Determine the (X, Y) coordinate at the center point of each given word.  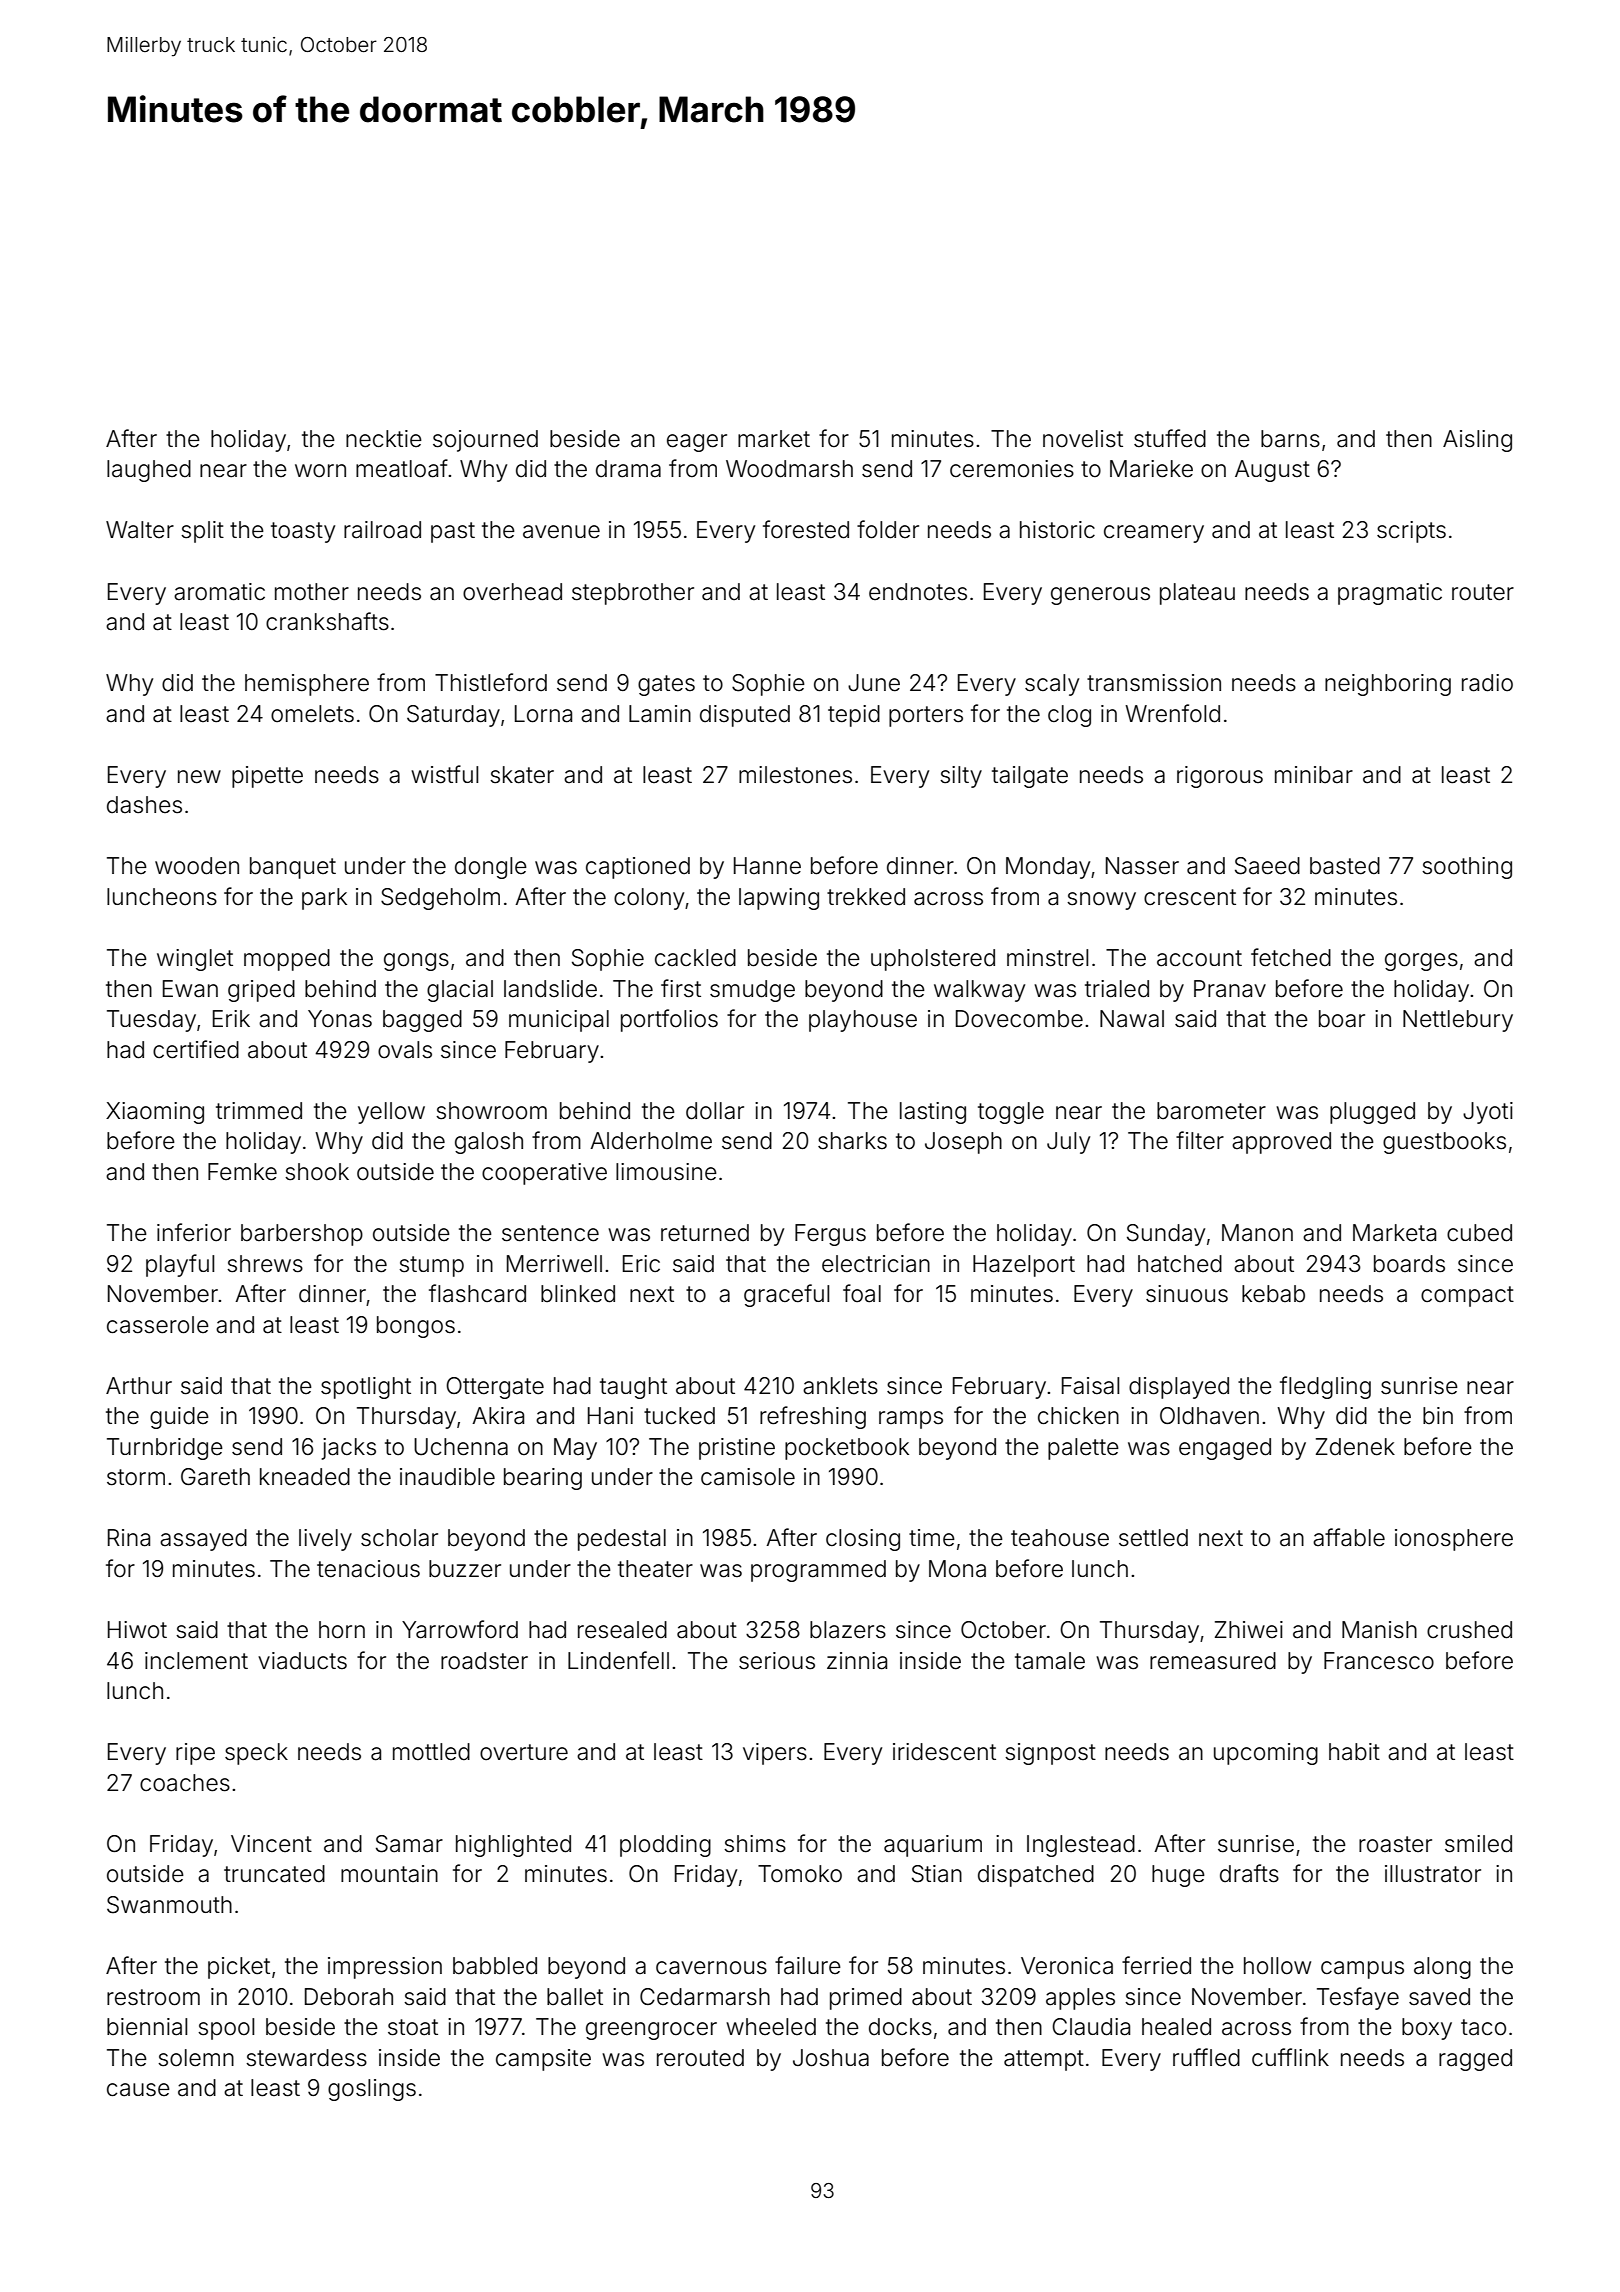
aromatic (219, 592)
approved (1281, 1143)
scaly (1052, 685)
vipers (775, 1754)
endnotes (918, 592)
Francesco (1379, 1661)
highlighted (513, 1846)
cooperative (544, 1174)
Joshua (831, 2058)
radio (1487, 683)
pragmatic (1390, 594)
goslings (372, 2090)
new (199, 777)
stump (431, 1266)
